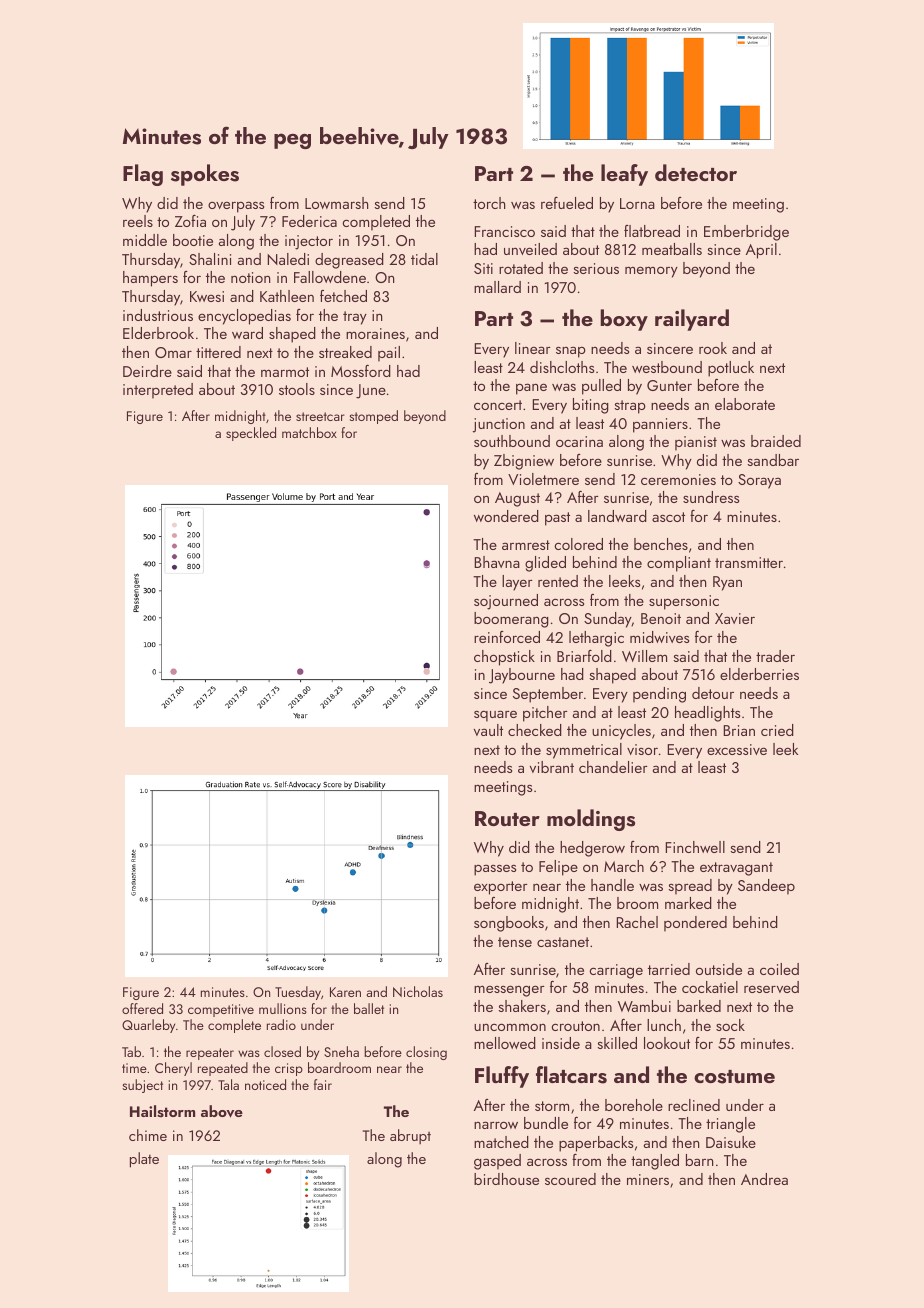  I want to click on birdhouse, so click(506, 1179).
